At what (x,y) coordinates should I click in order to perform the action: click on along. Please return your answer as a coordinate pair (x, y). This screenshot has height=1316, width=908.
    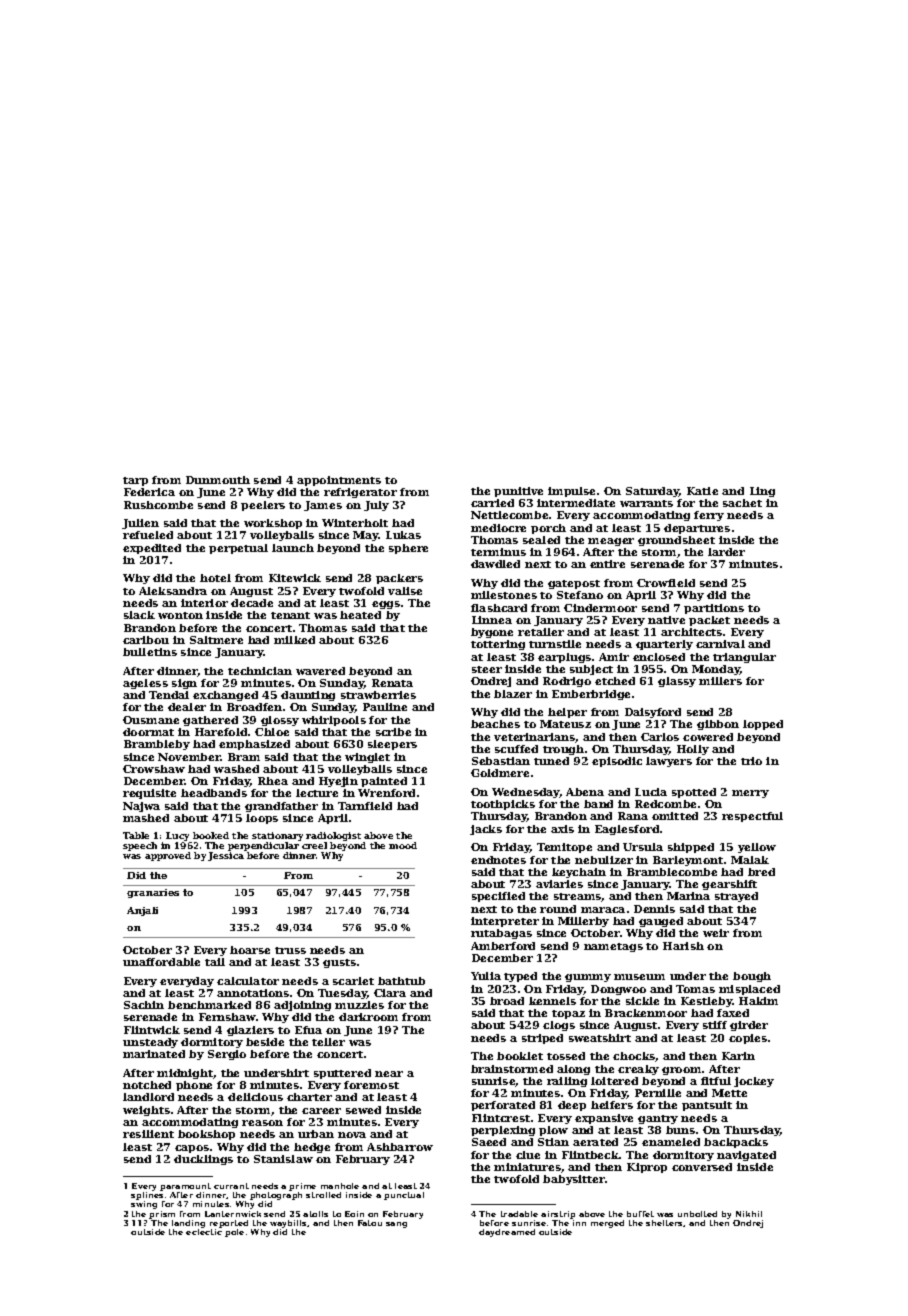
    Looking at the image, I should click on (573, 1070).
